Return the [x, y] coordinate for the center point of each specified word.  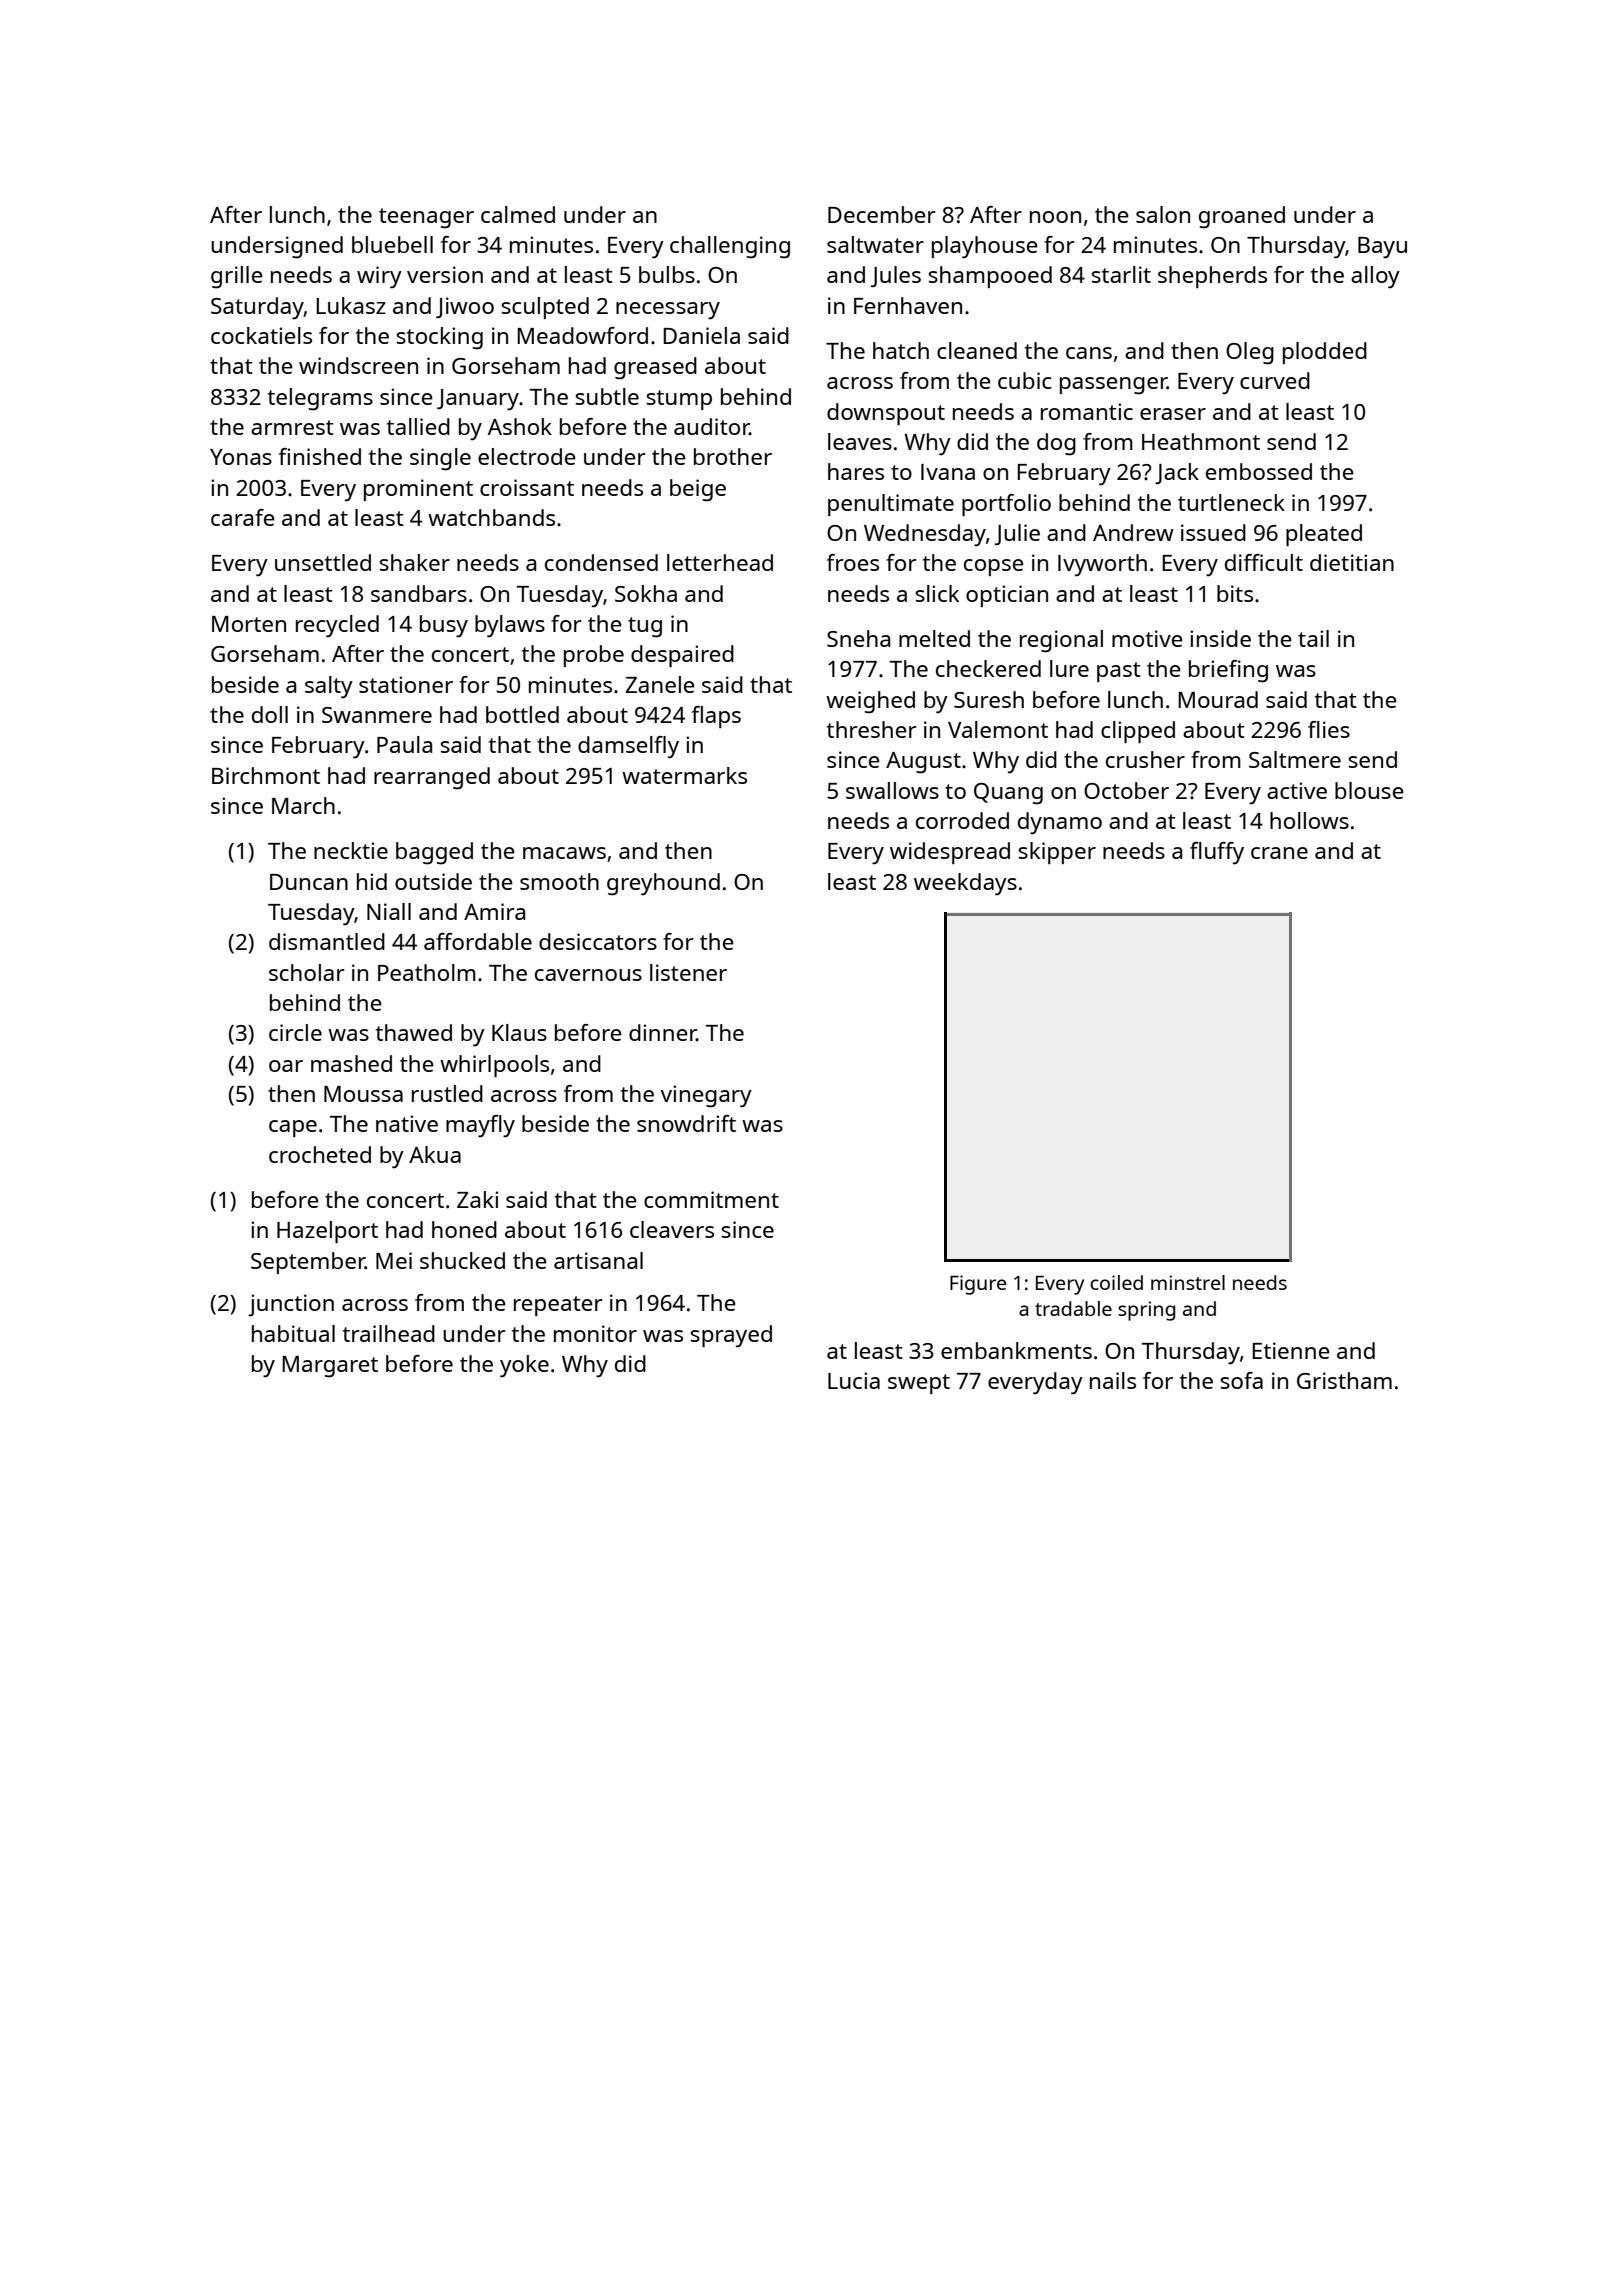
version [445, 274]
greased [655, 368]
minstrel [1188, 1282]
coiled [1116, 1282]
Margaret [330, 1367]
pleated [1324, 535]
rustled [447, 1093]
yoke [524, 1366]
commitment [711, 1199]
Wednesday [925, 535]
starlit [1121, 274]
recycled [337, 626]
